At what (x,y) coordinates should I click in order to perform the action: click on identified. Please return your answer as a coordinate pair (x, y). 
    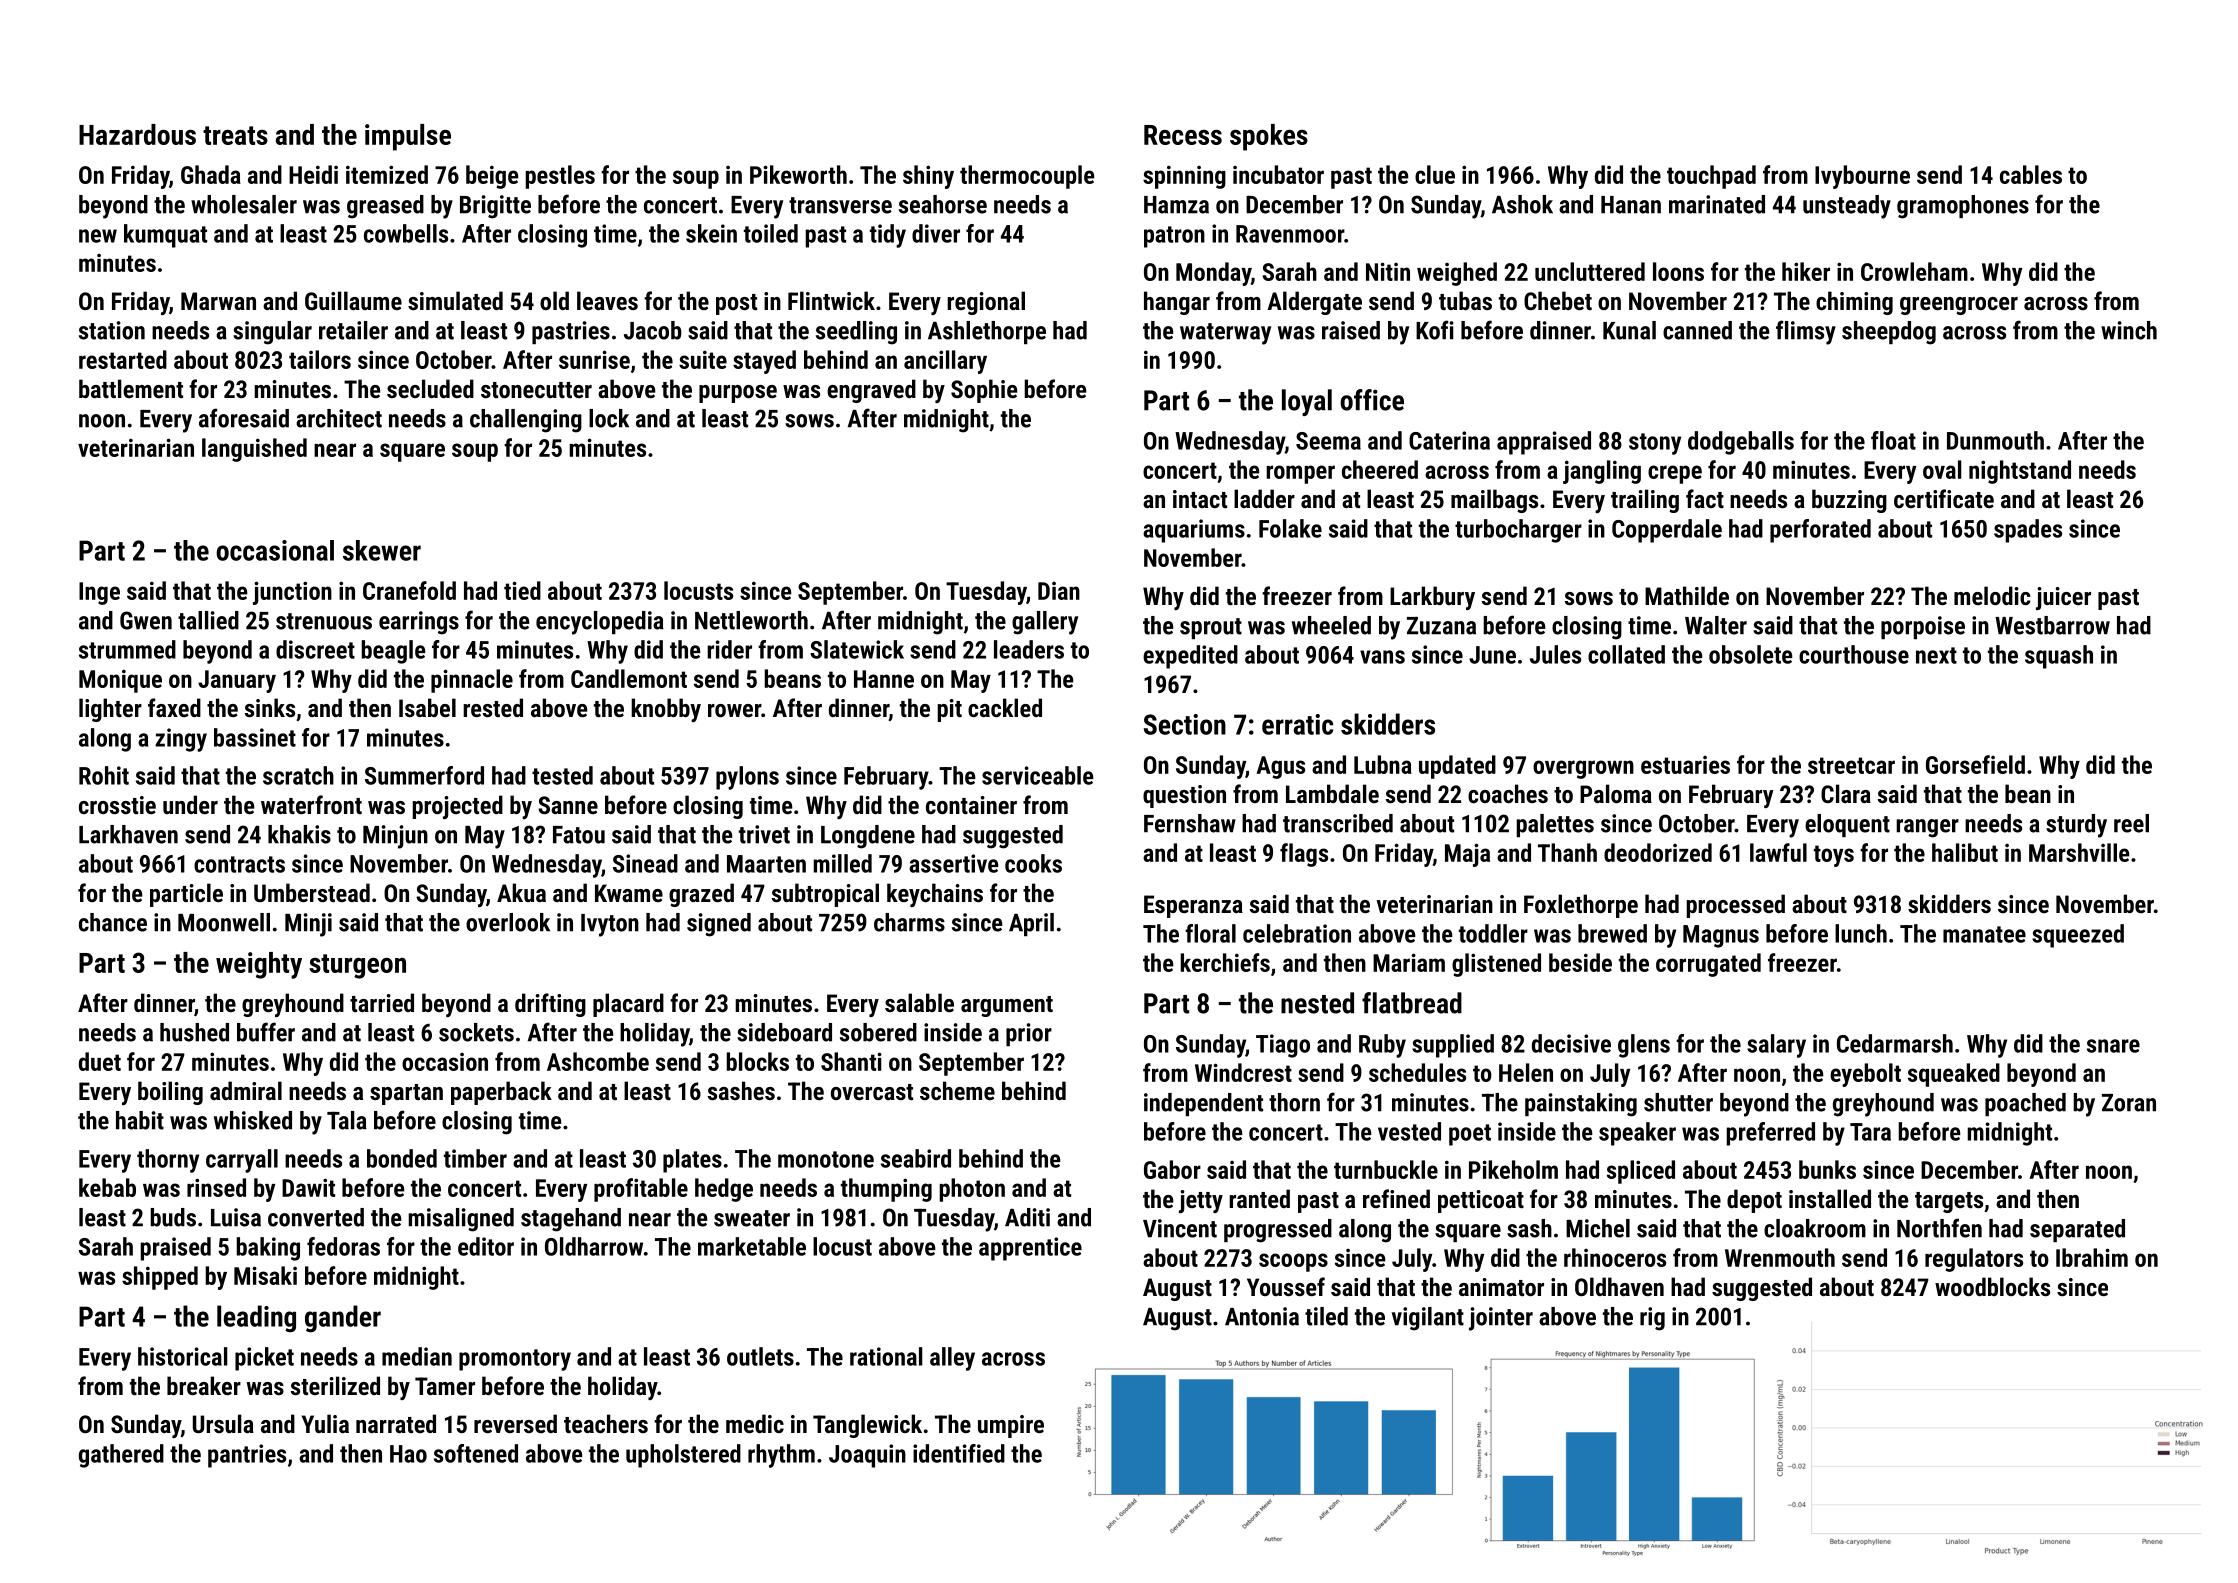
    Looking at the image, I should click on (959, 1453).
